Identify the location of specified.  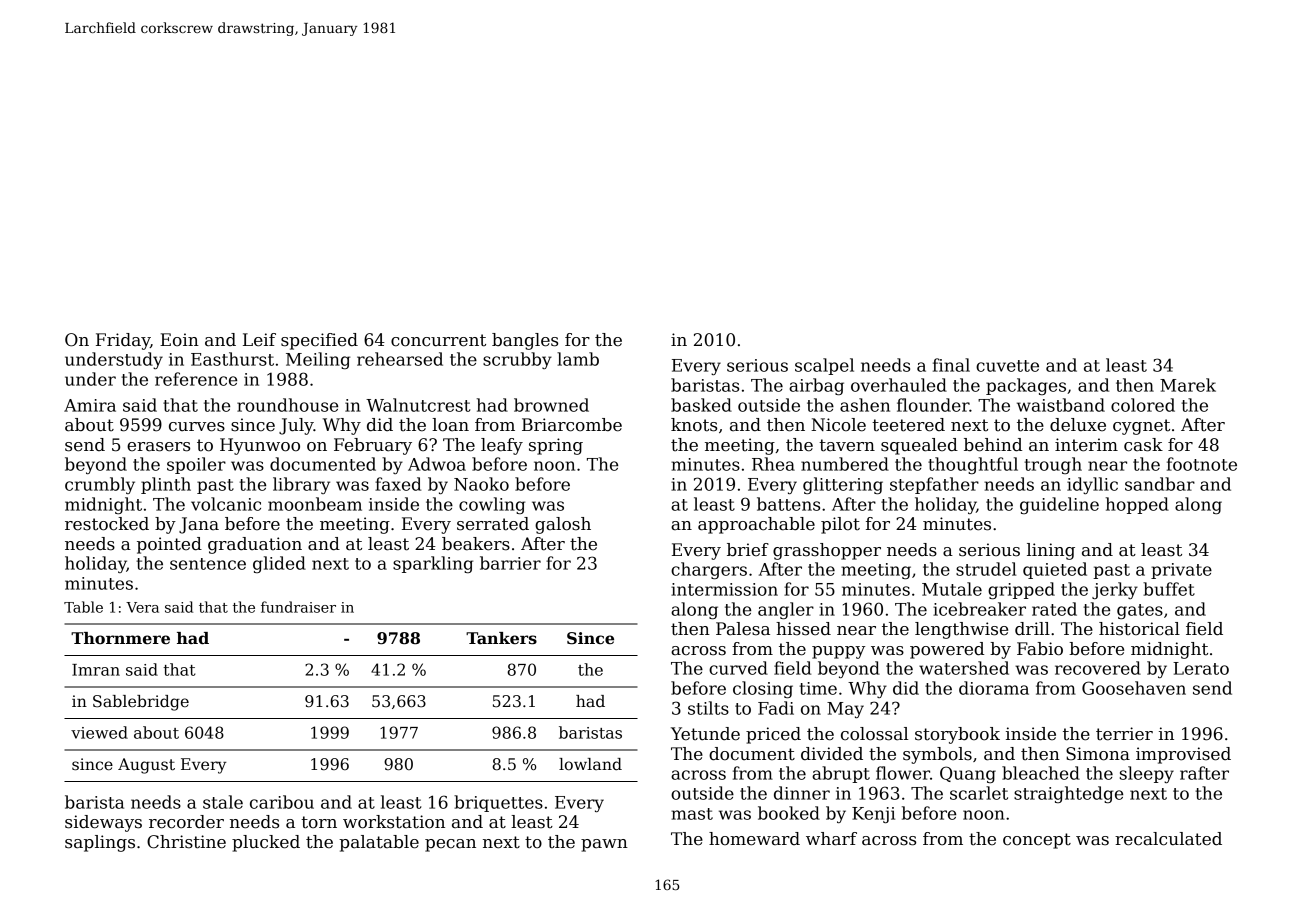
(319, 341).
